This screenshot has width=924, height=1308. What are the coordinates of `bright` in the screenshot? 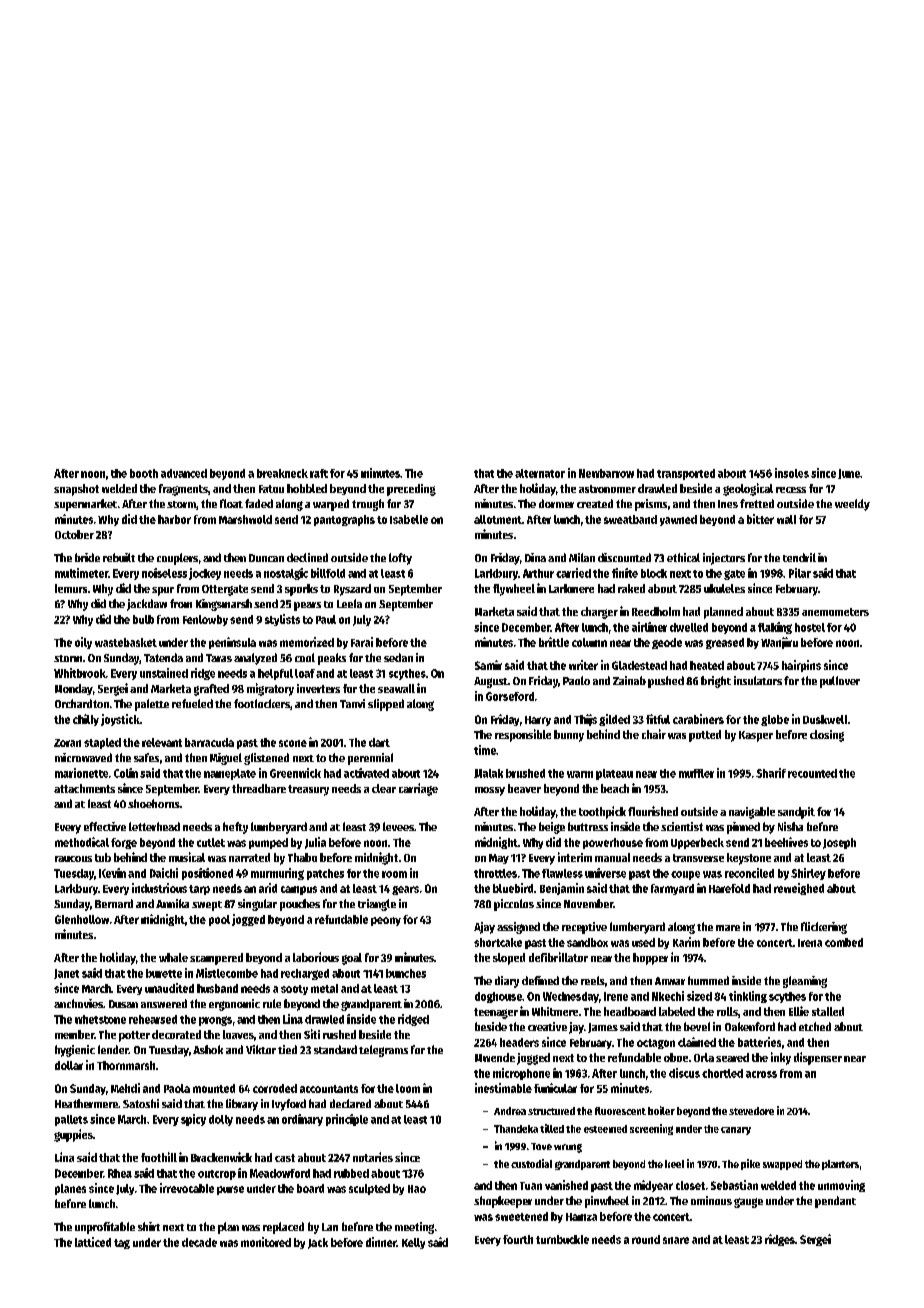 It's located at (716, 682).
